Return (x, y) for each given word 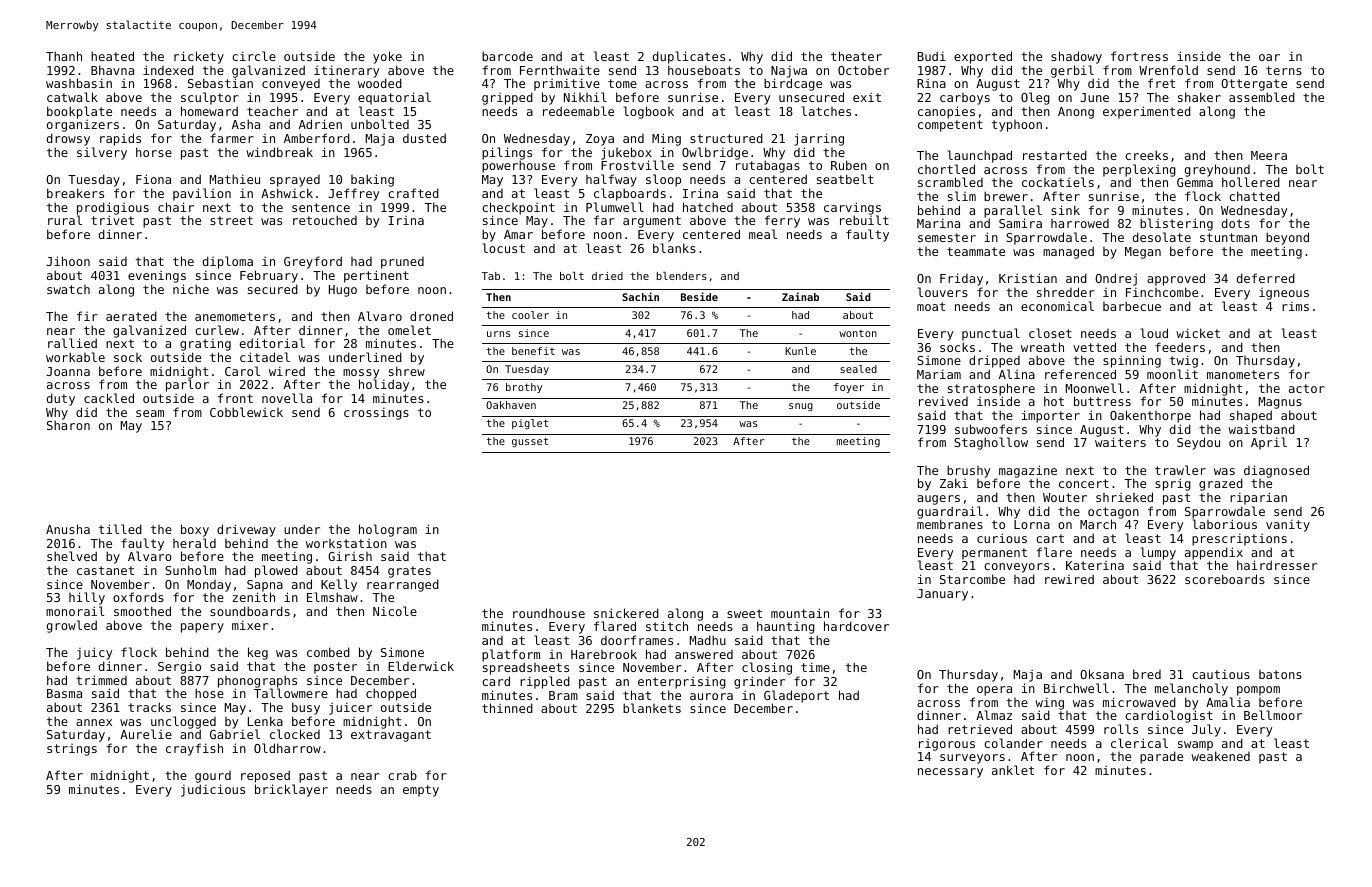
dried (607, 276)
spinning (1132, 361)
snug (801, 407)
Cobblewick (246, 412)
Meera (1269, 155)
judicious (213, 790)
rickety (199, 57)
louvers (943, 292)
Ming (666, 139)
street (231, 220)
